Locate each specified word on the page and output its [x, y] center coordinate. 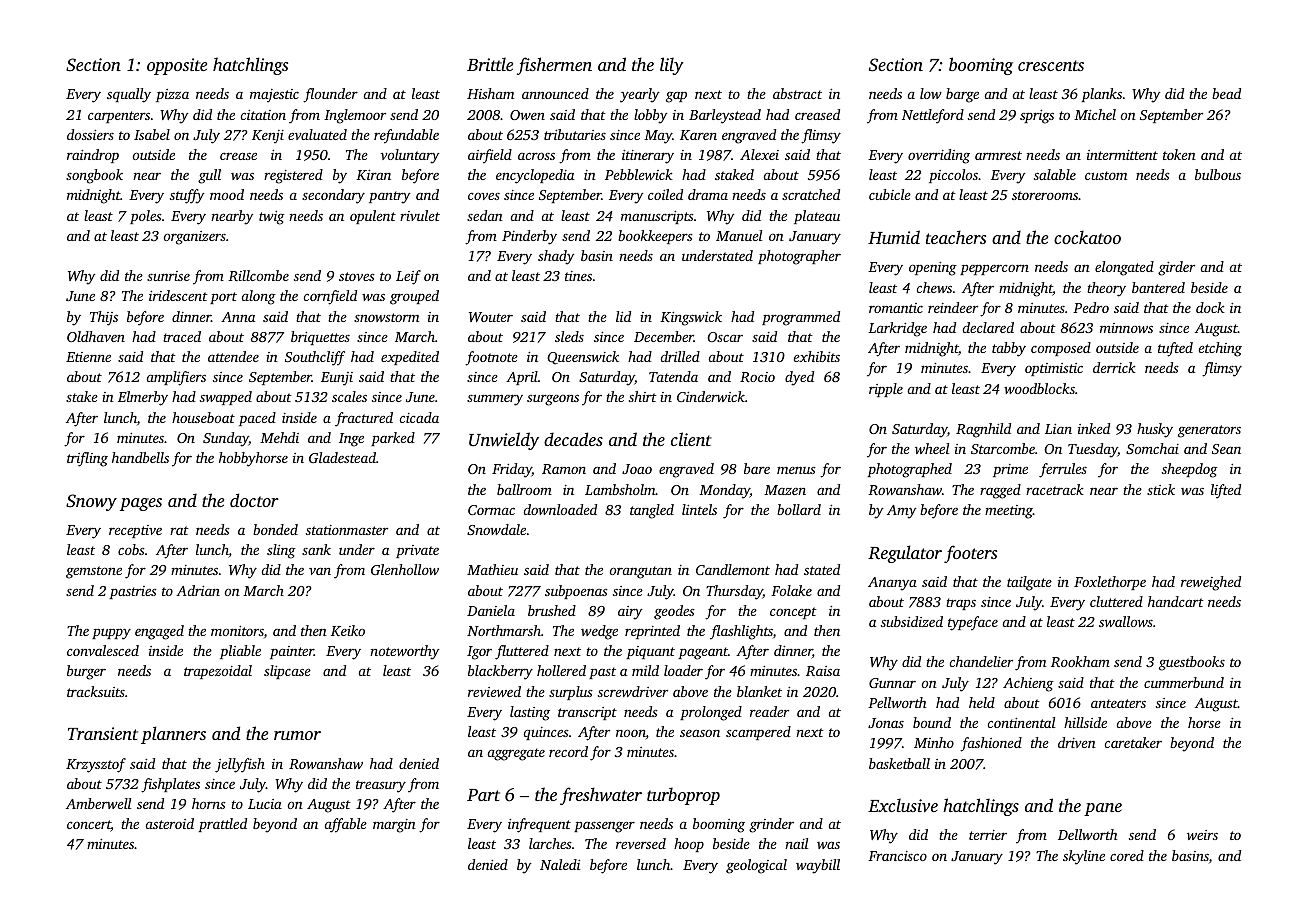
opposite [177, 66]
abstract [797, 93]
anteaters [1118, 703]
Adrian [198, 590]
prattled [222, 825]
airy [630, 613]
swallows [1126, 621]
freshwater [601, 796]
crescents [1051, 65]
